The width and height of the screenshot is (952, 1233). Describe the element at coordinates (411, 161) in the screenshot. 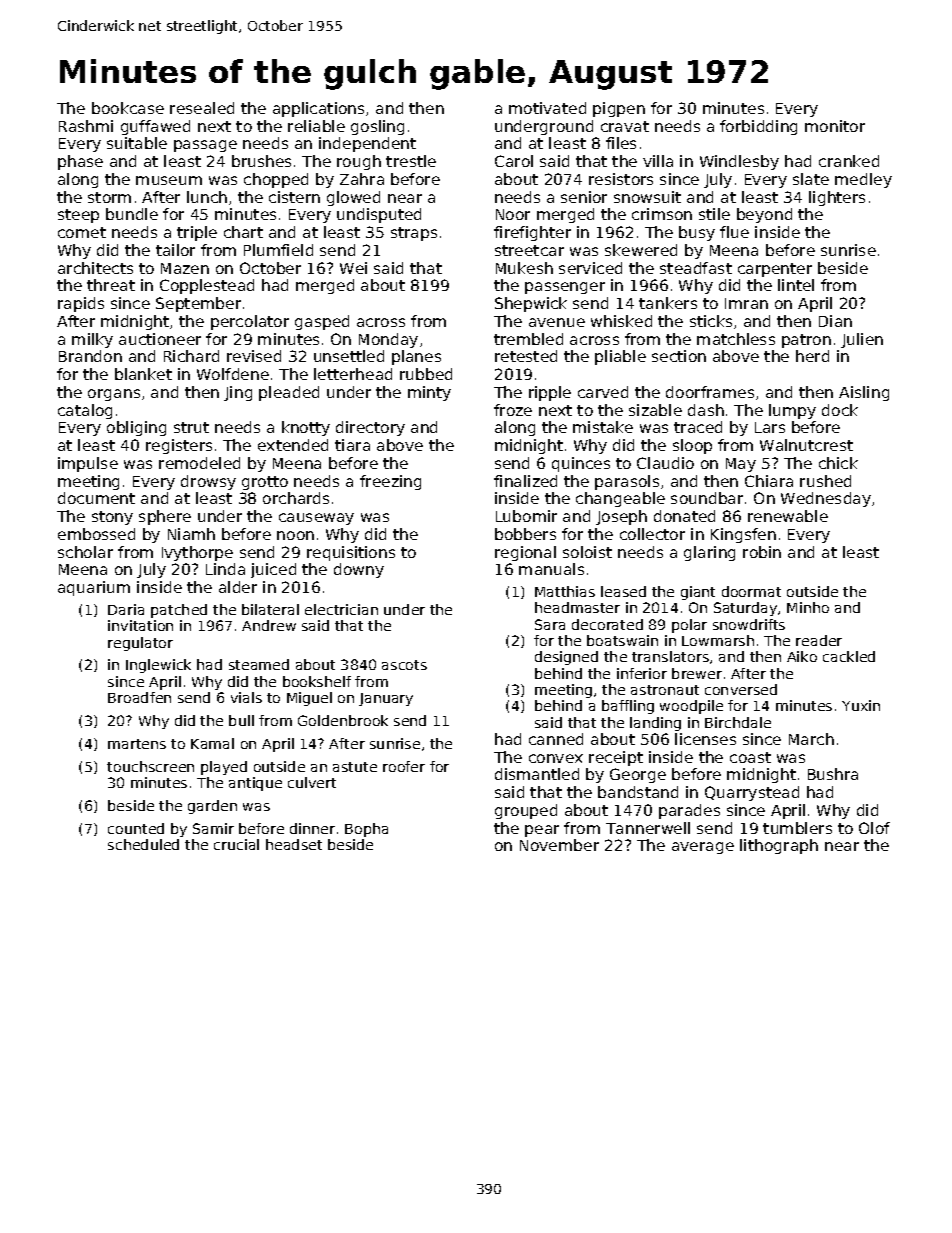

I see `trestle` at that location.
